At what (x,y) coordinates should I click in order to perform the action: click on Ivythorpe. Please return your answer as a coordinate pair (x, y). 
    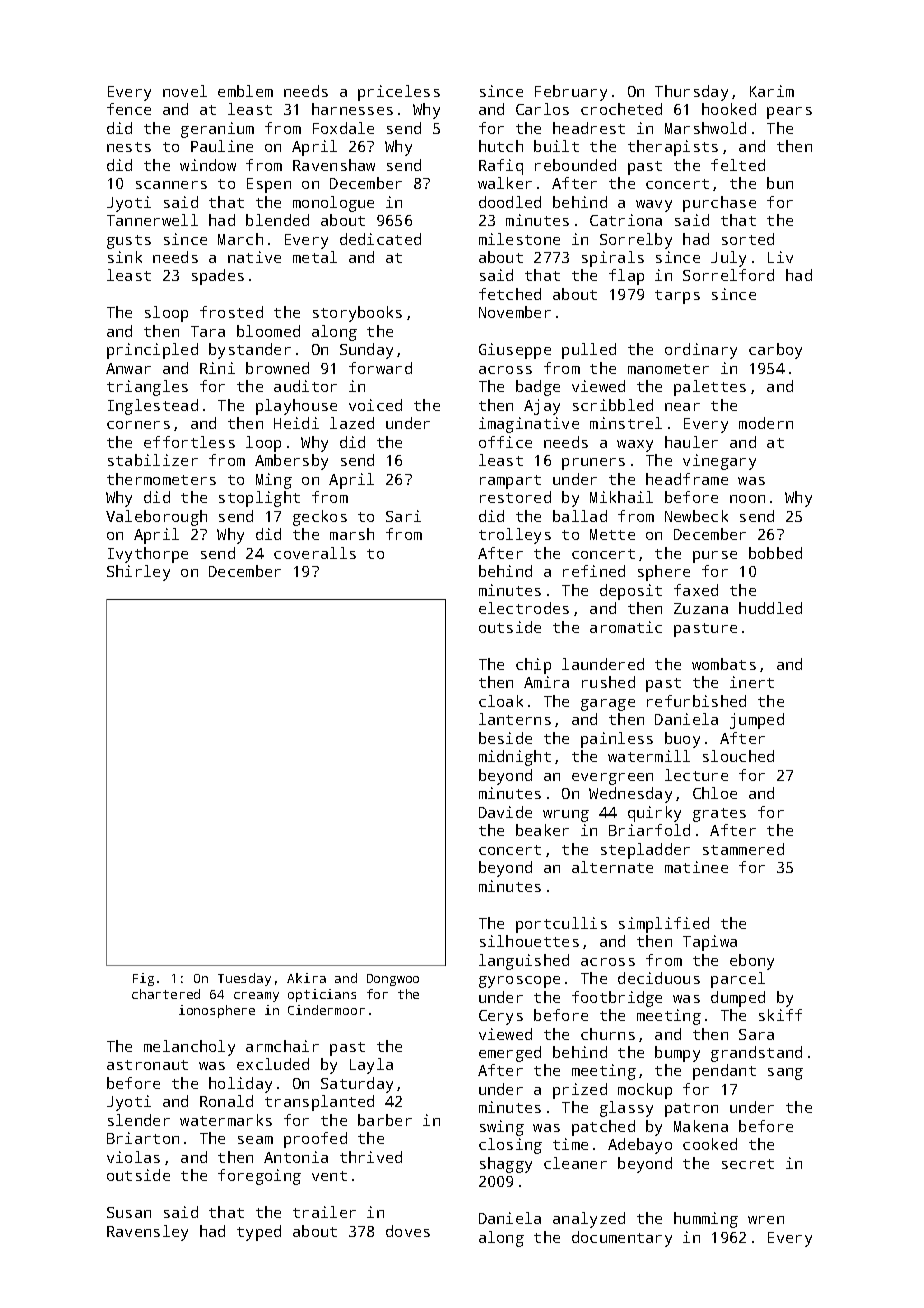
    Looking at the image, I should click on (148, 555).
